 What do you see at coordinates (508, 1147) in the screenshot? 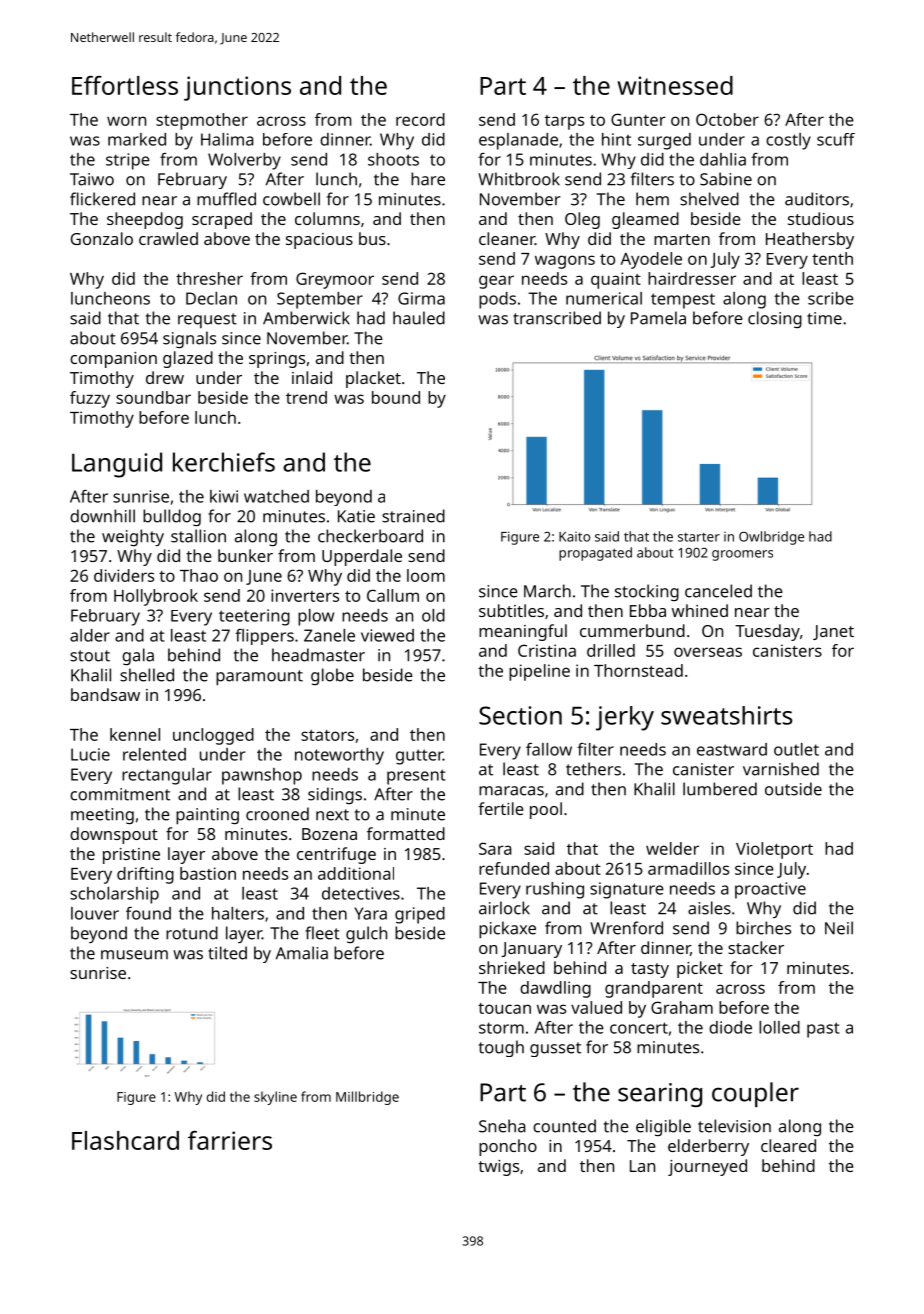
I see `poncho` at bounding box center [508, 1147].
